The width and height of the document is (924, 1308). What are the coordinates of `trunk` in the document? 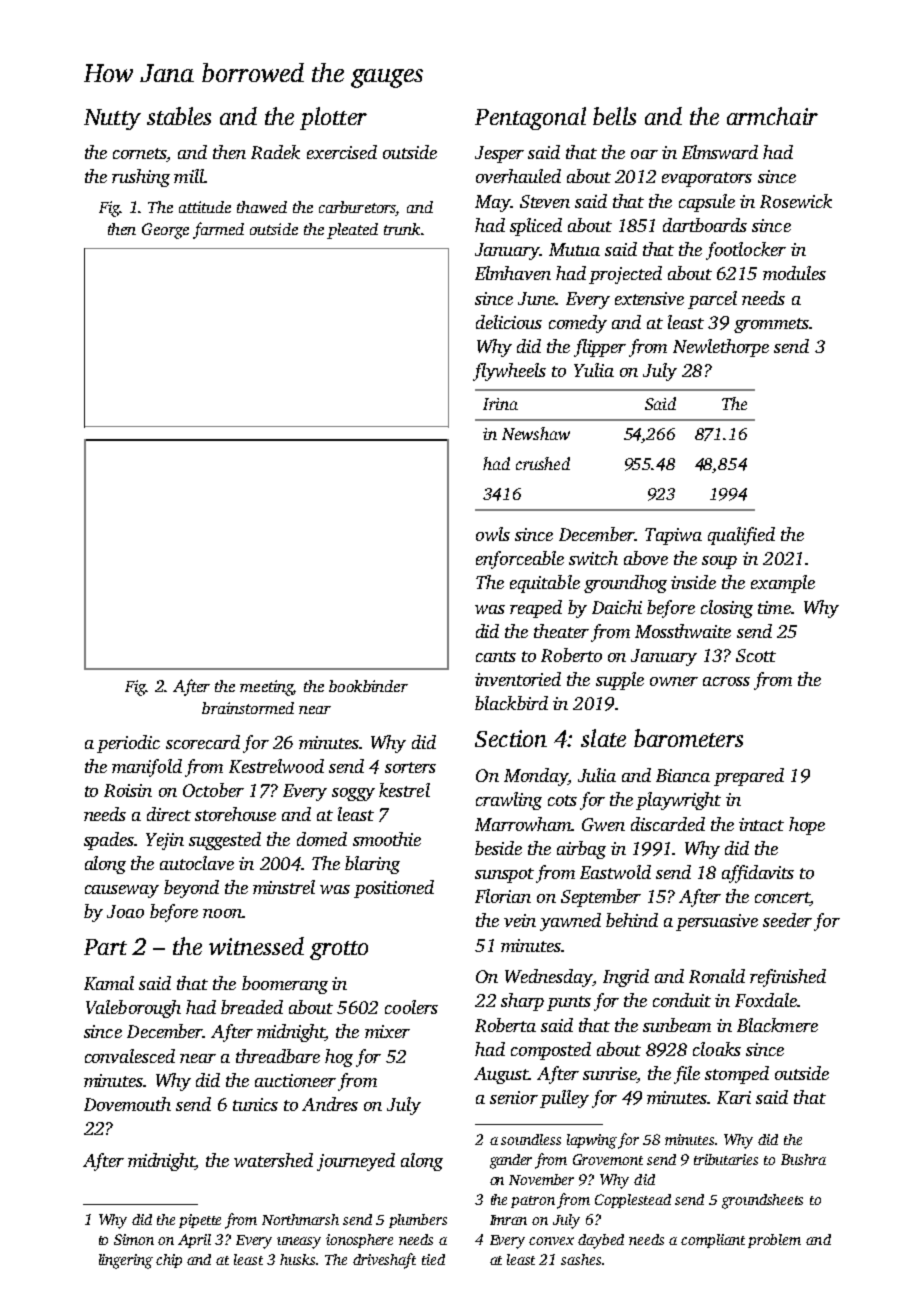 It's located at (402, 229).
